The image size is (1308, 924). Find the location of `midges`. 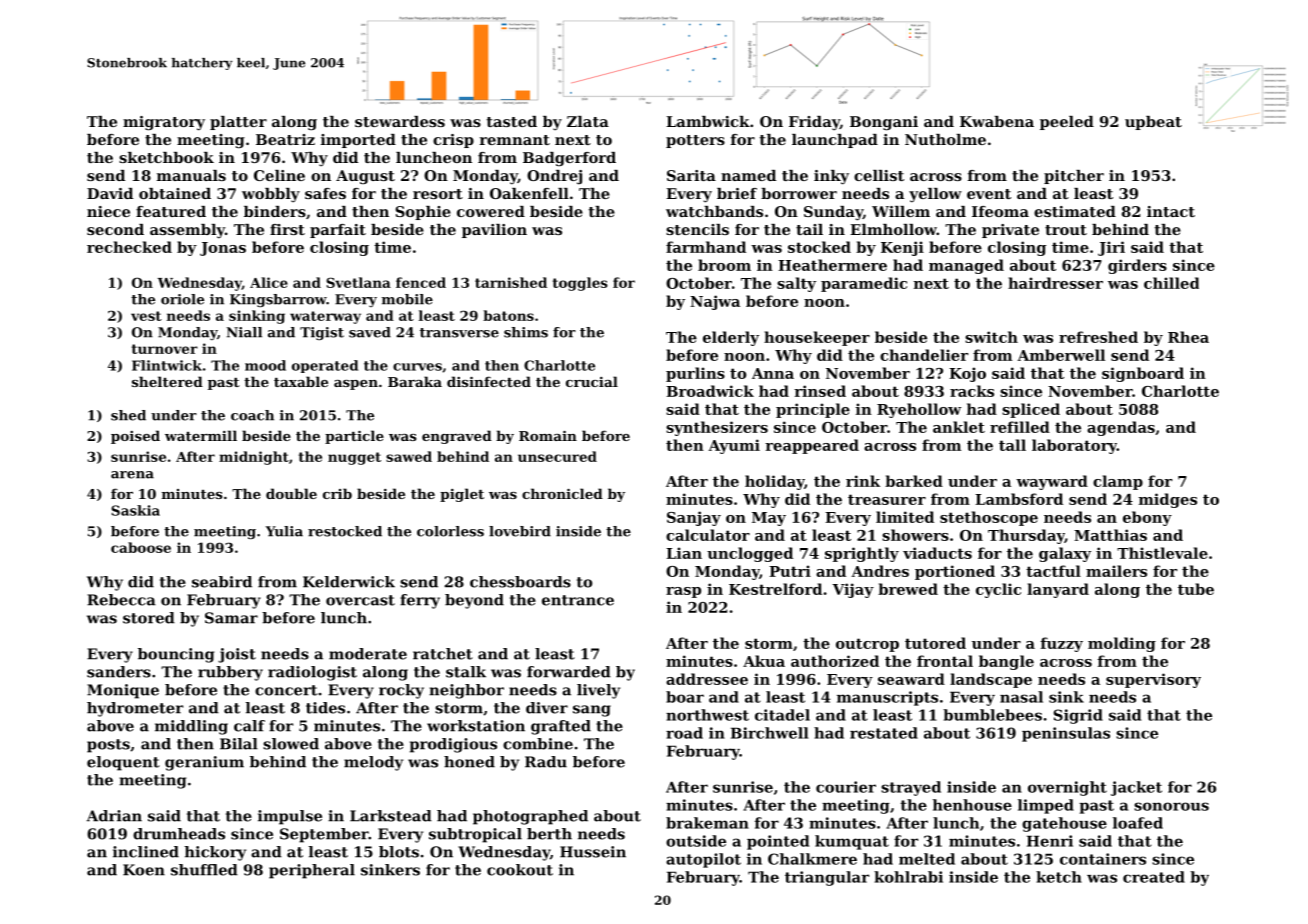

midges is located at coordinates (1168, 500).
